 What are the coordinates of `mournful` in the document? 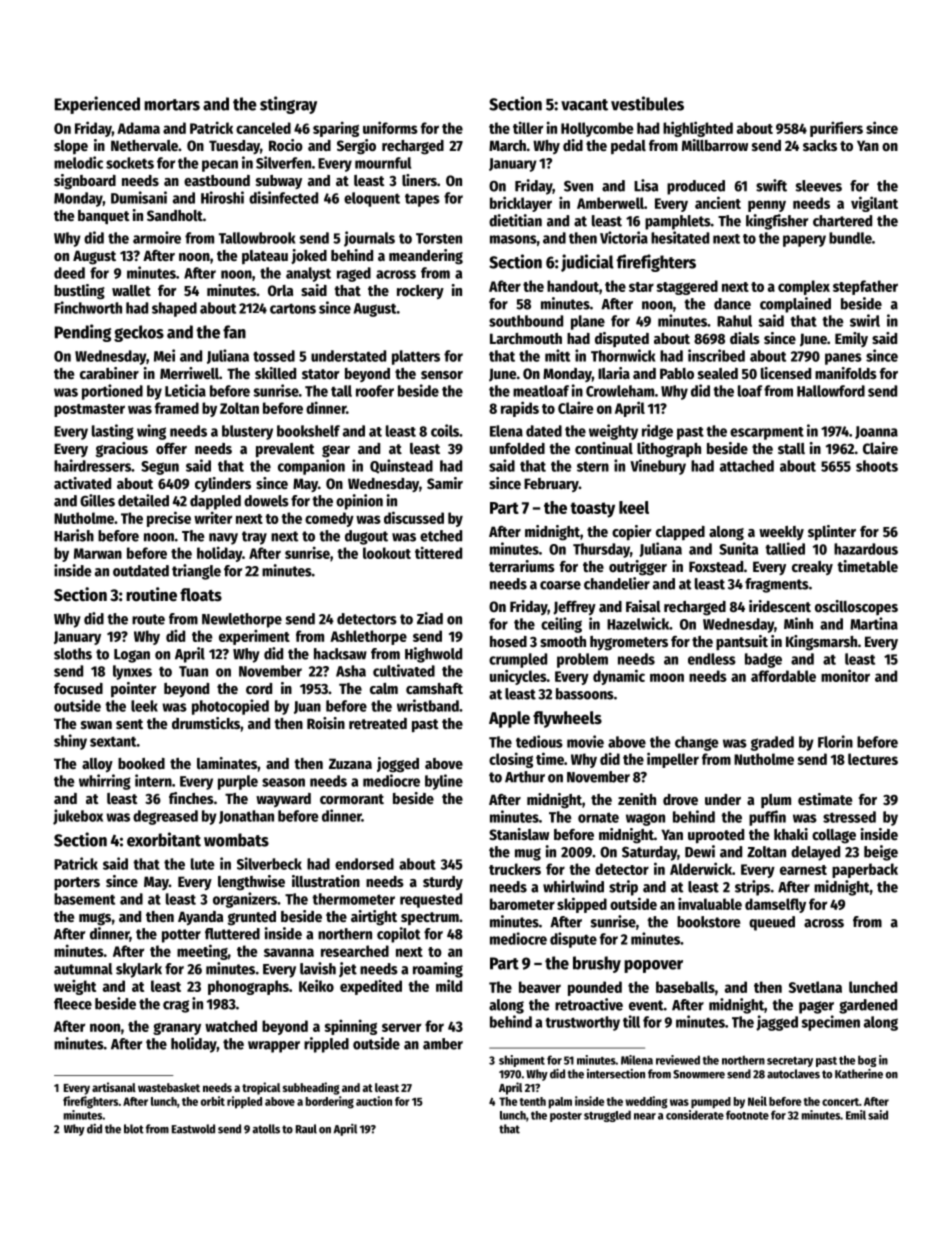 It's located at (383, 163).
